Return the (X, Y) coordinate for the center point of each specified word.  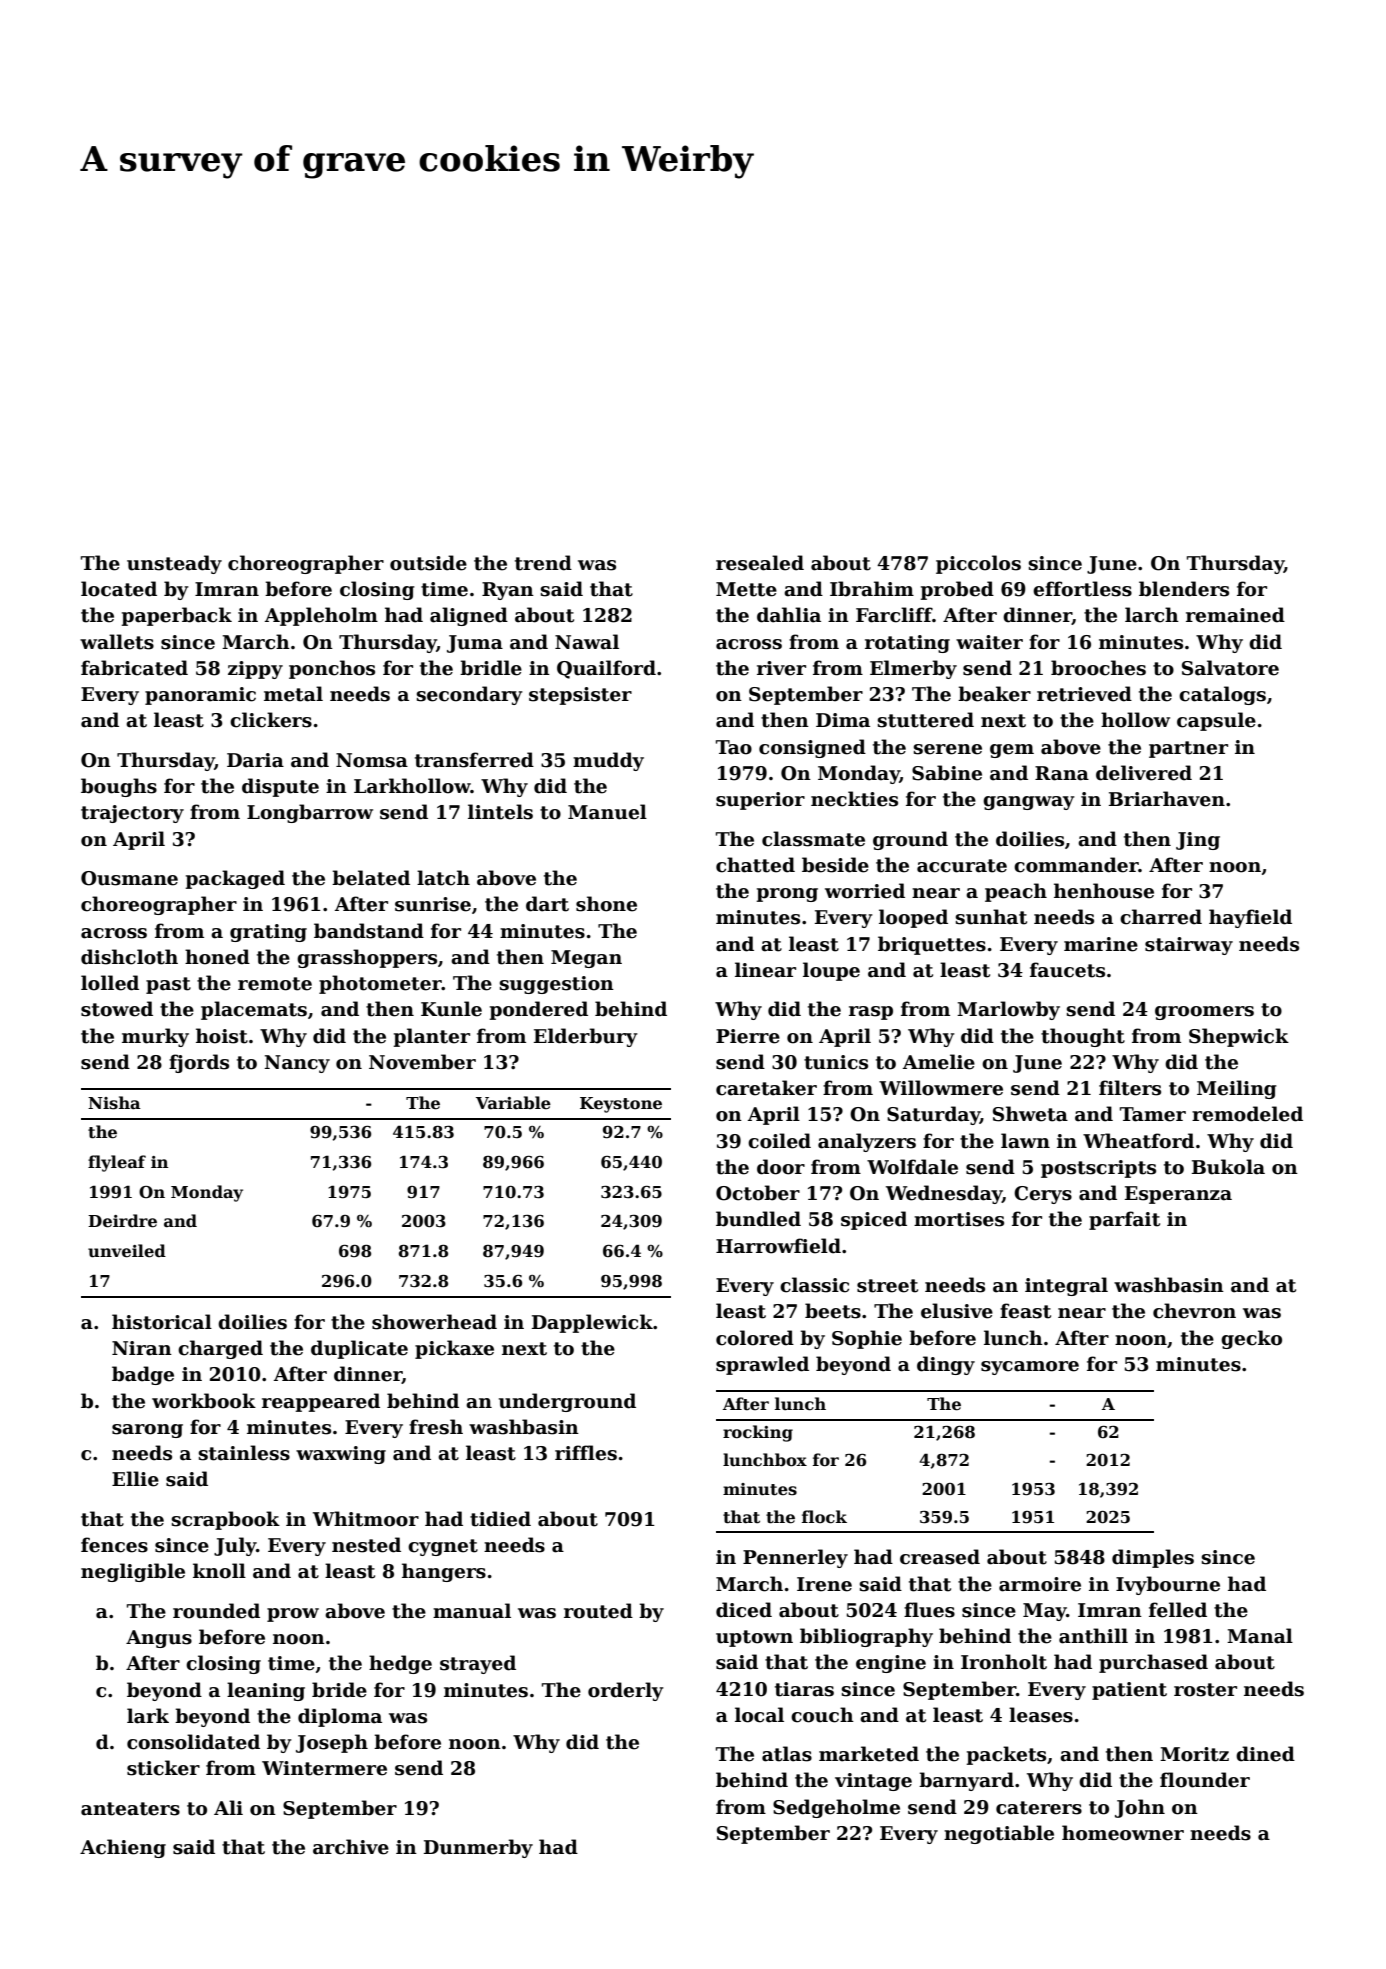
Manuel (607, 812)
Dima (843, 720)
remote (275, 984)
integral (1066, 1286)
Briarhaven (1167, 799)
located (119, 589)
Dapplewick (592, 1323)
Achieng (123, 1848)
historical (162, 1322)
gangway (1029, 803)
